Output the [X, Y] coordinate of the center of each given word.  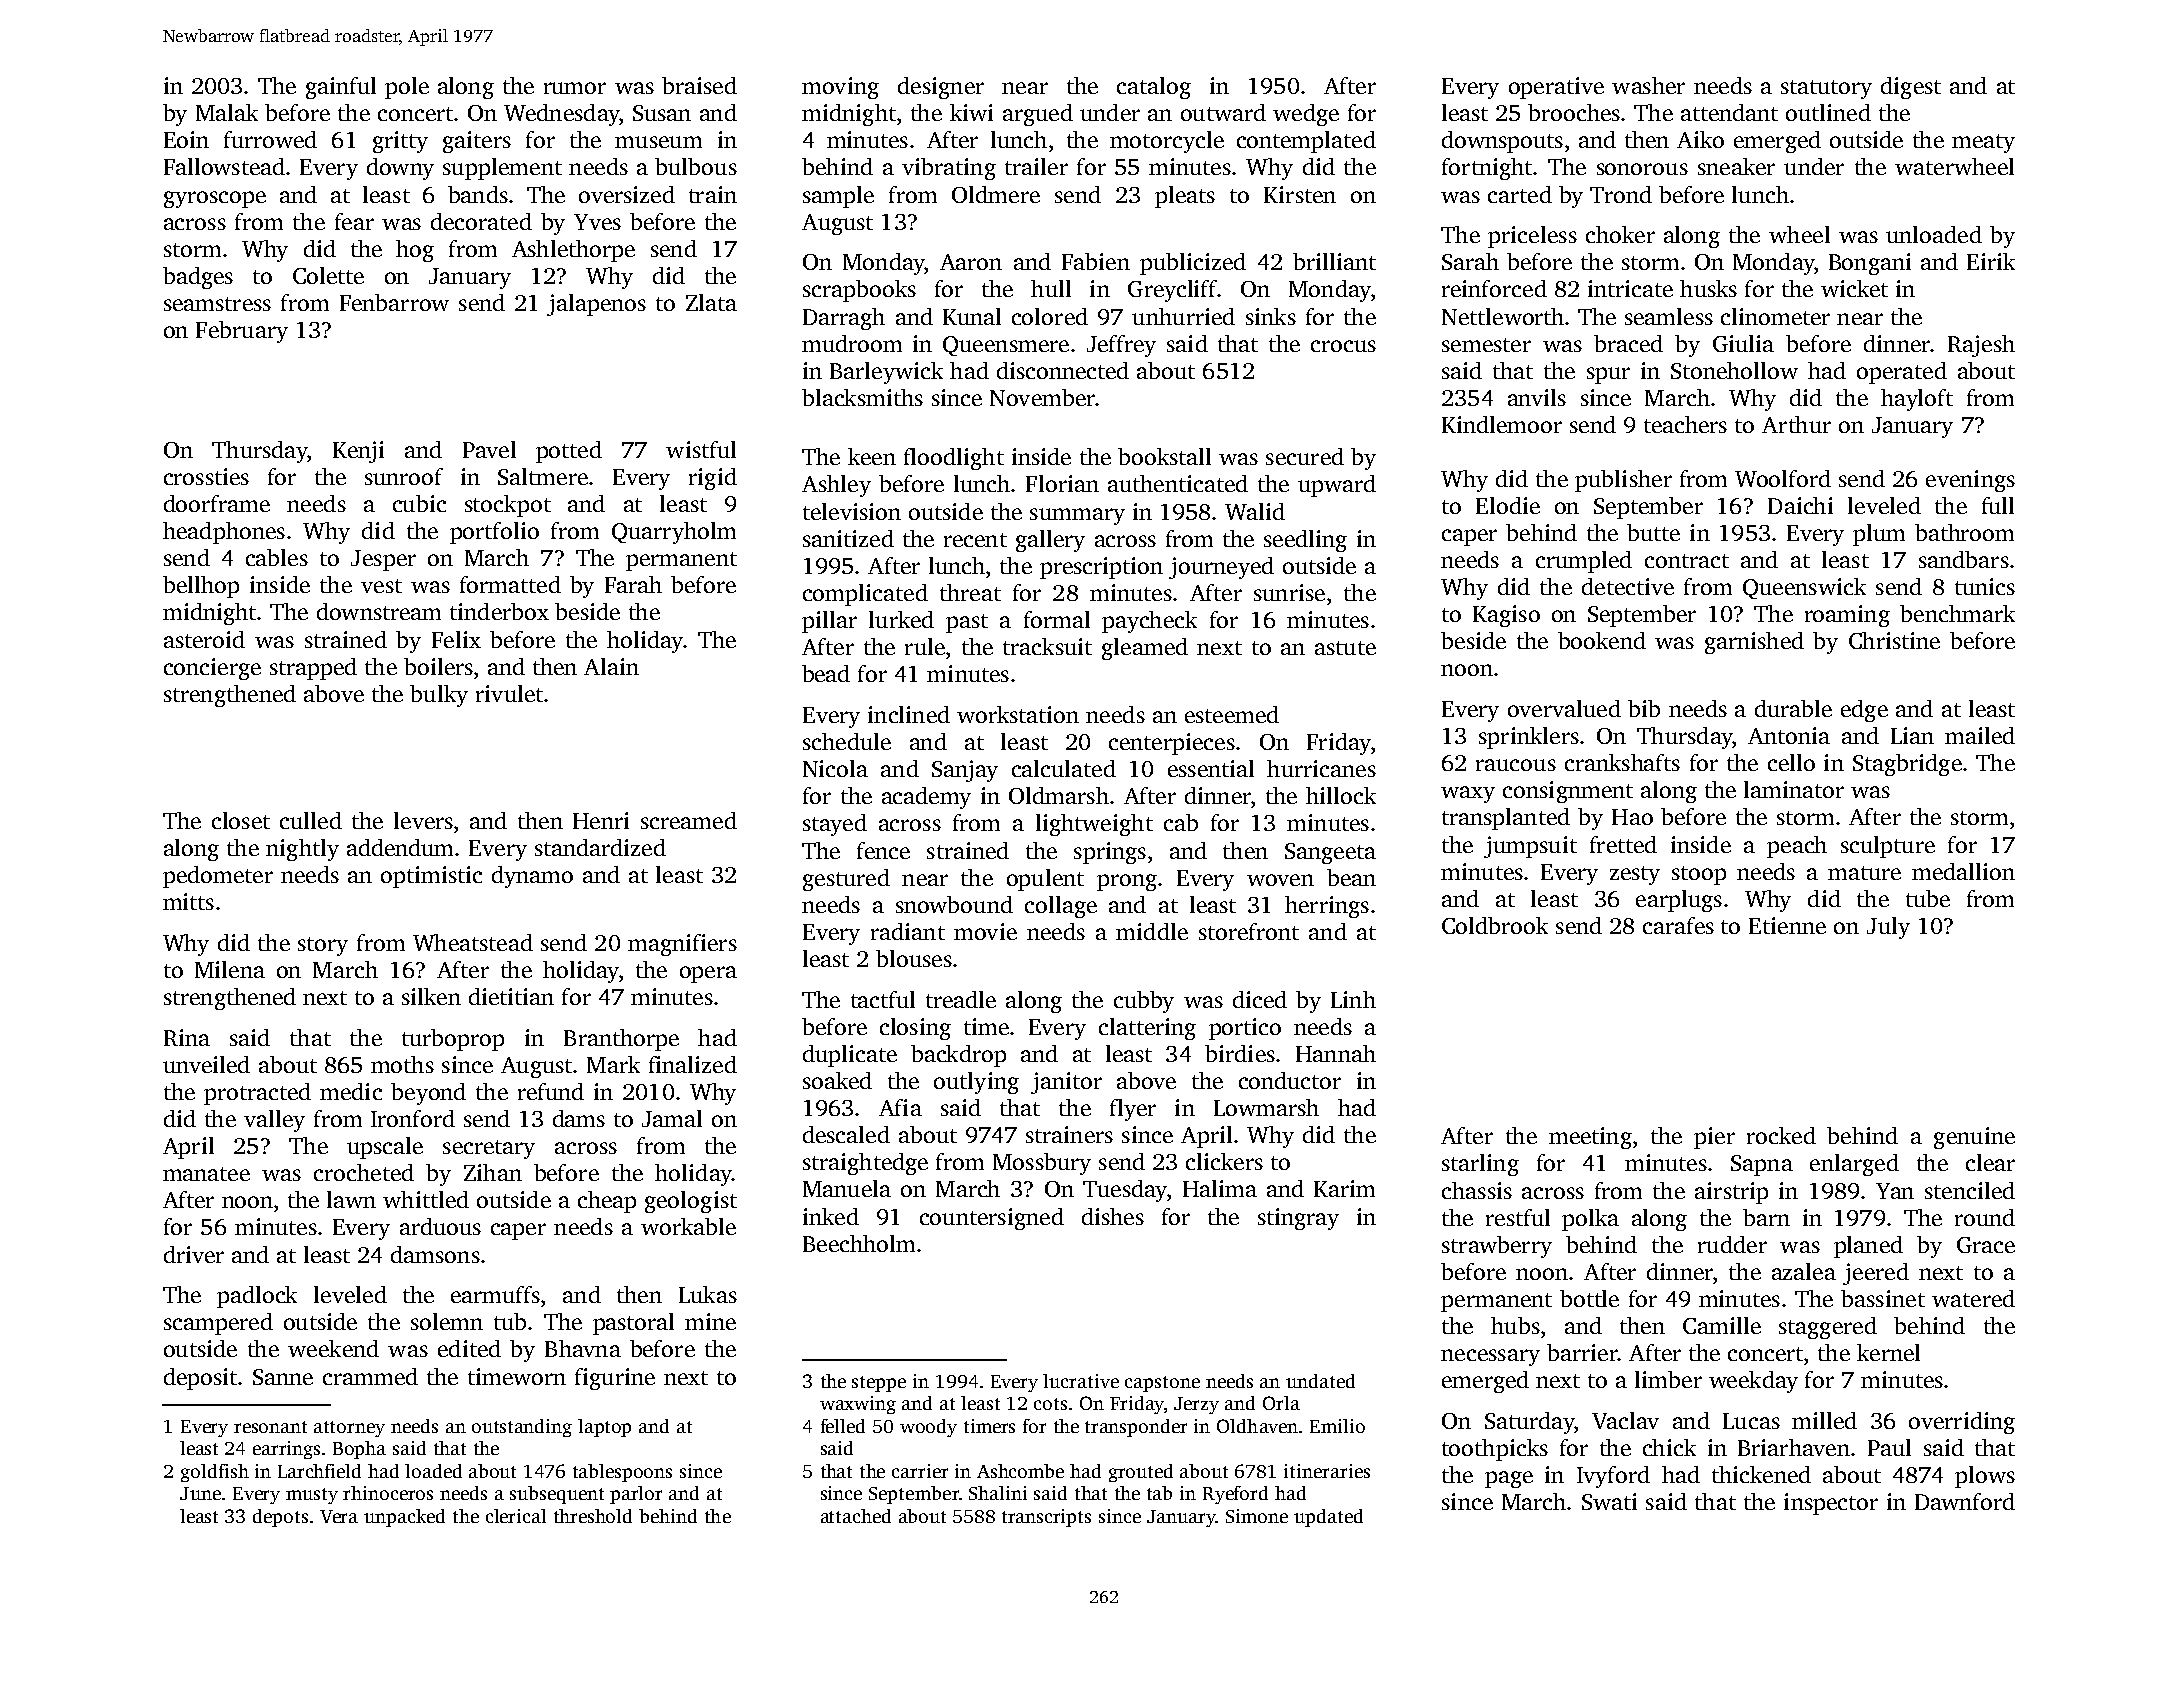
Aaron [971, 262]
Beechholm [859, 1243]
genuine [1974, 1138]
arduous [440, 1226]
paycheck [1149, 622]
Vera [339, 1516]
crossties [206, 476]
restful [1518, 1217]
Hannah [1336, 1053]
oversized [627, 194]
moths [402, 1064]
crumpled [1584, 562]
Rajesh [1981, 346]
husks [1708, 288]
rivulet [509, 693]
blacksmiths [862, 397]
